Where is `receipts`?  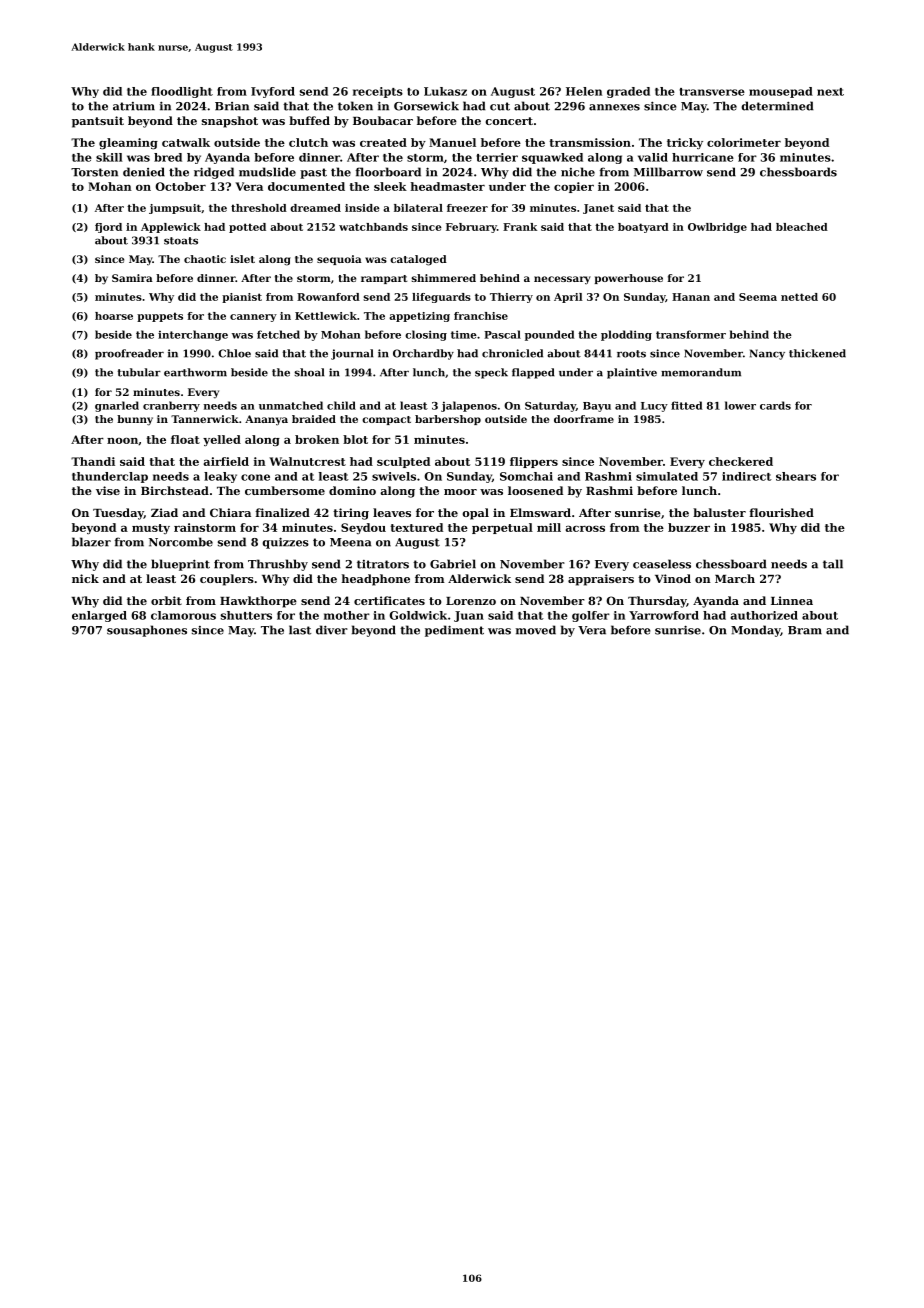
receipts is located at coordinates (378, 92).
